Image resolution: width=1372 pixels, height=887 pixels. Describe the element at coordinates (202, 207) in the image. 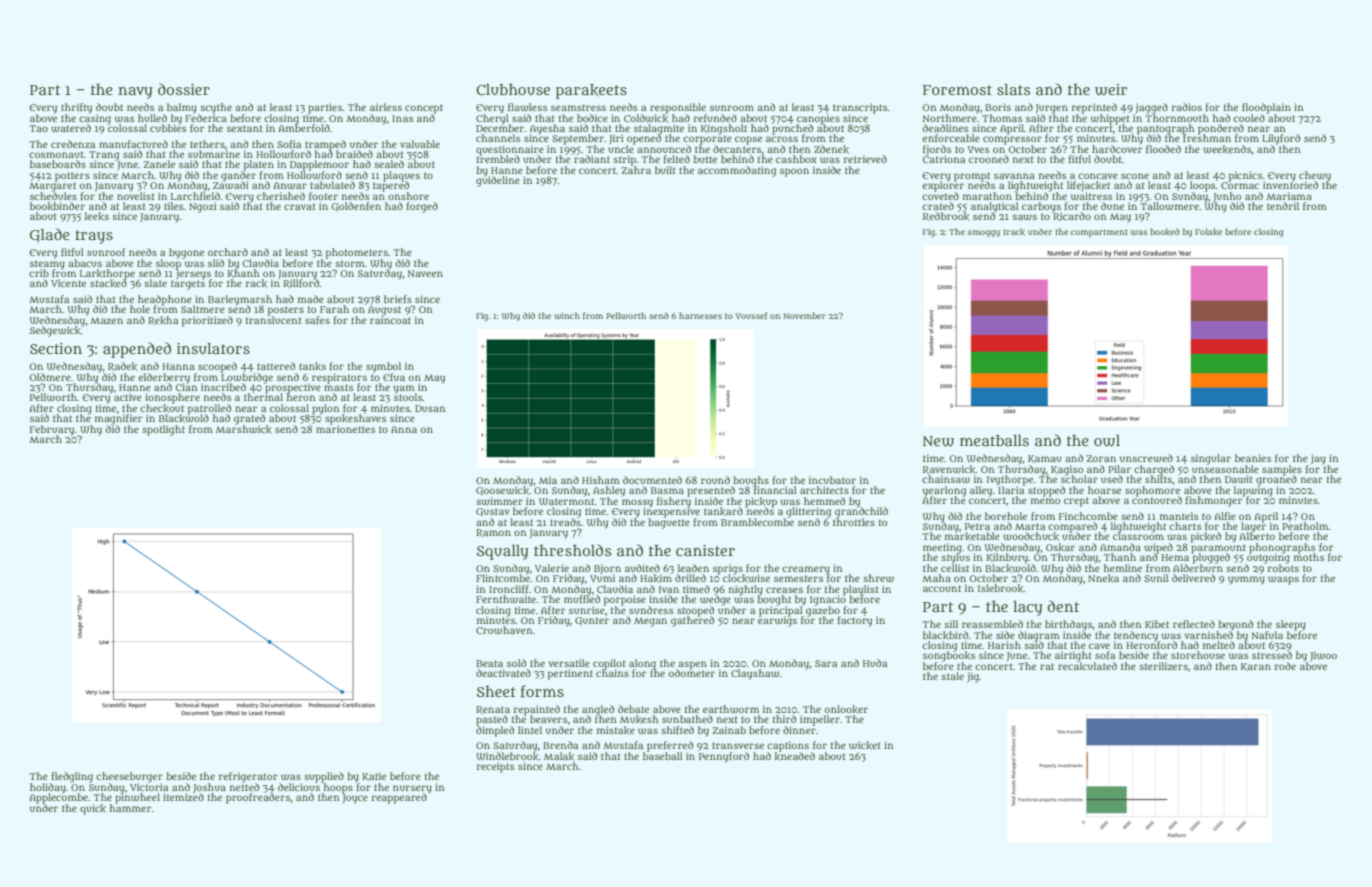

I see `Ngozi` at that location.
